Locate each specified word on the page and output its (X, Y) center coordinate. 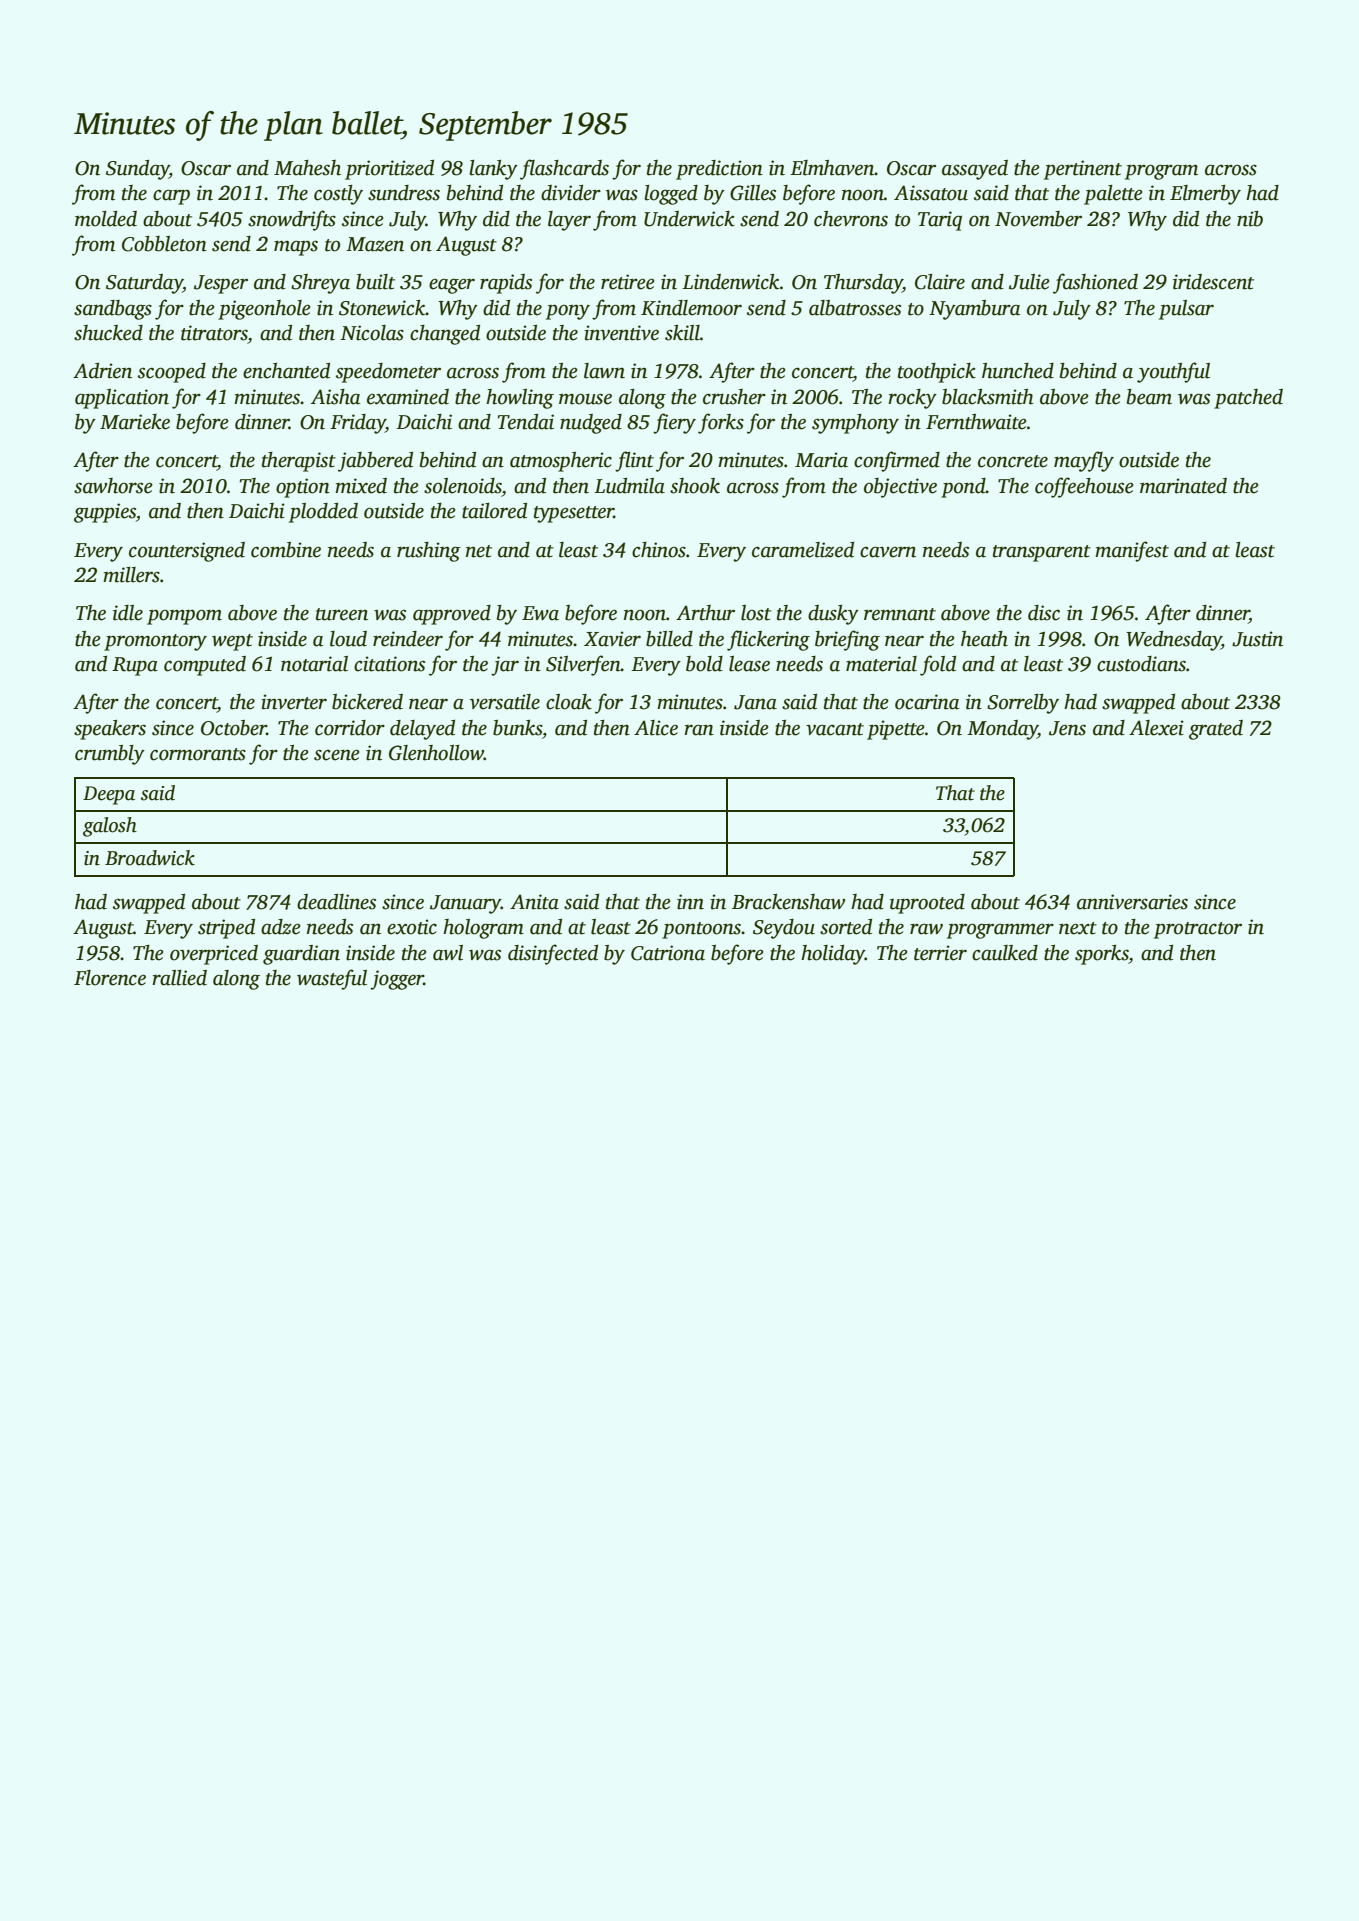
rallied (179, 978)
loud (348, 639)
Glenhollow (436, 753)
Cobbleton (164, 244)
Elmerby (1205, 195)
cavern (888, 552)
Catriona (668, 953)
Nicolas (372, 333)
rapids (506, 284)
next (1078, 928)
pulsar (1186, 310)
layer (569, 221)
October (234, 728)
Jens (1067, 728)
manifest (1132, 551)
